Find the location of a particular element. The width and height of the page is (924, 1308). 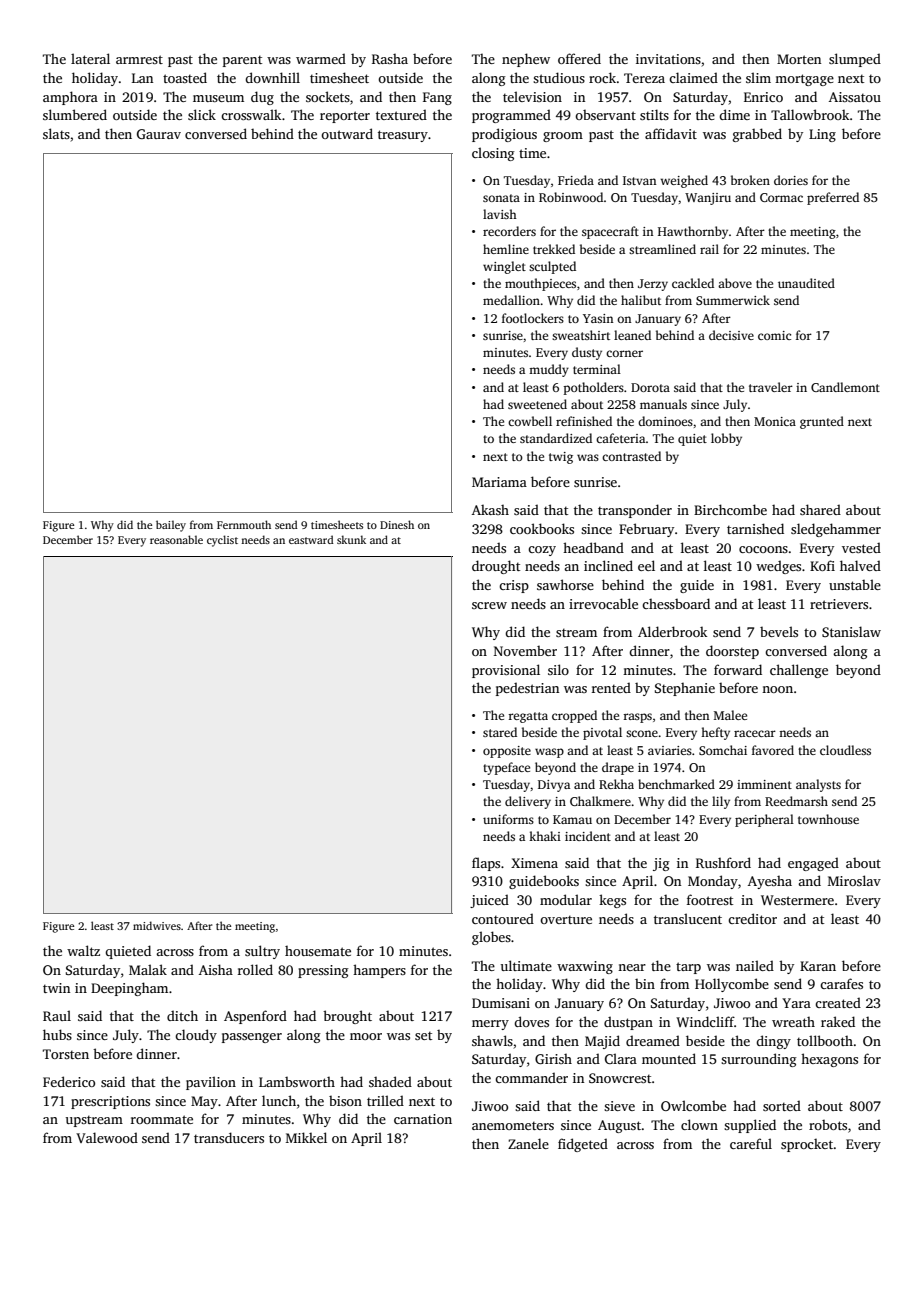

commander is located at coordinates (531, 1077).
